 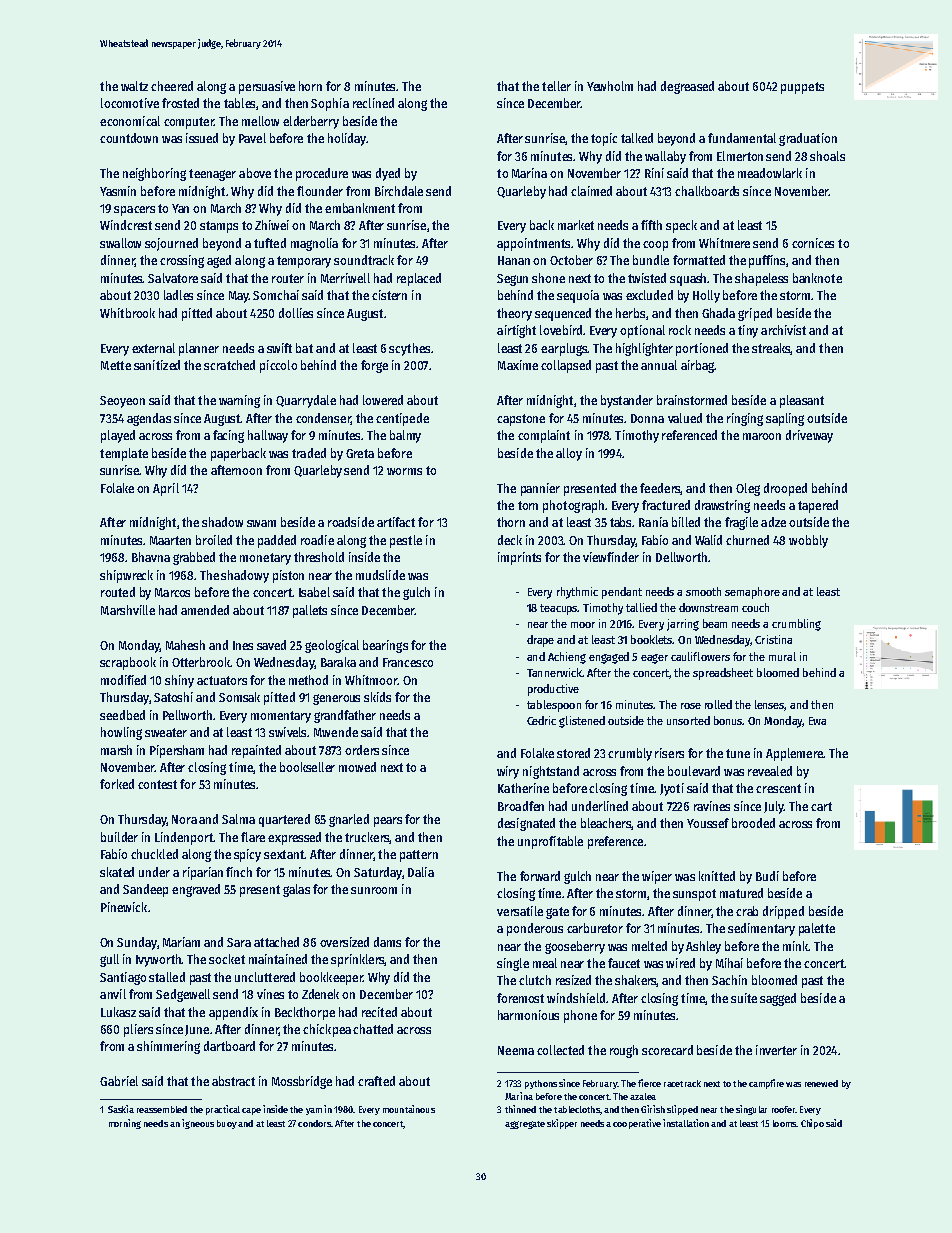 What do you see at coordinates (402, 419) in the image?
I see `centipede` at bounding box center [402, 419].
